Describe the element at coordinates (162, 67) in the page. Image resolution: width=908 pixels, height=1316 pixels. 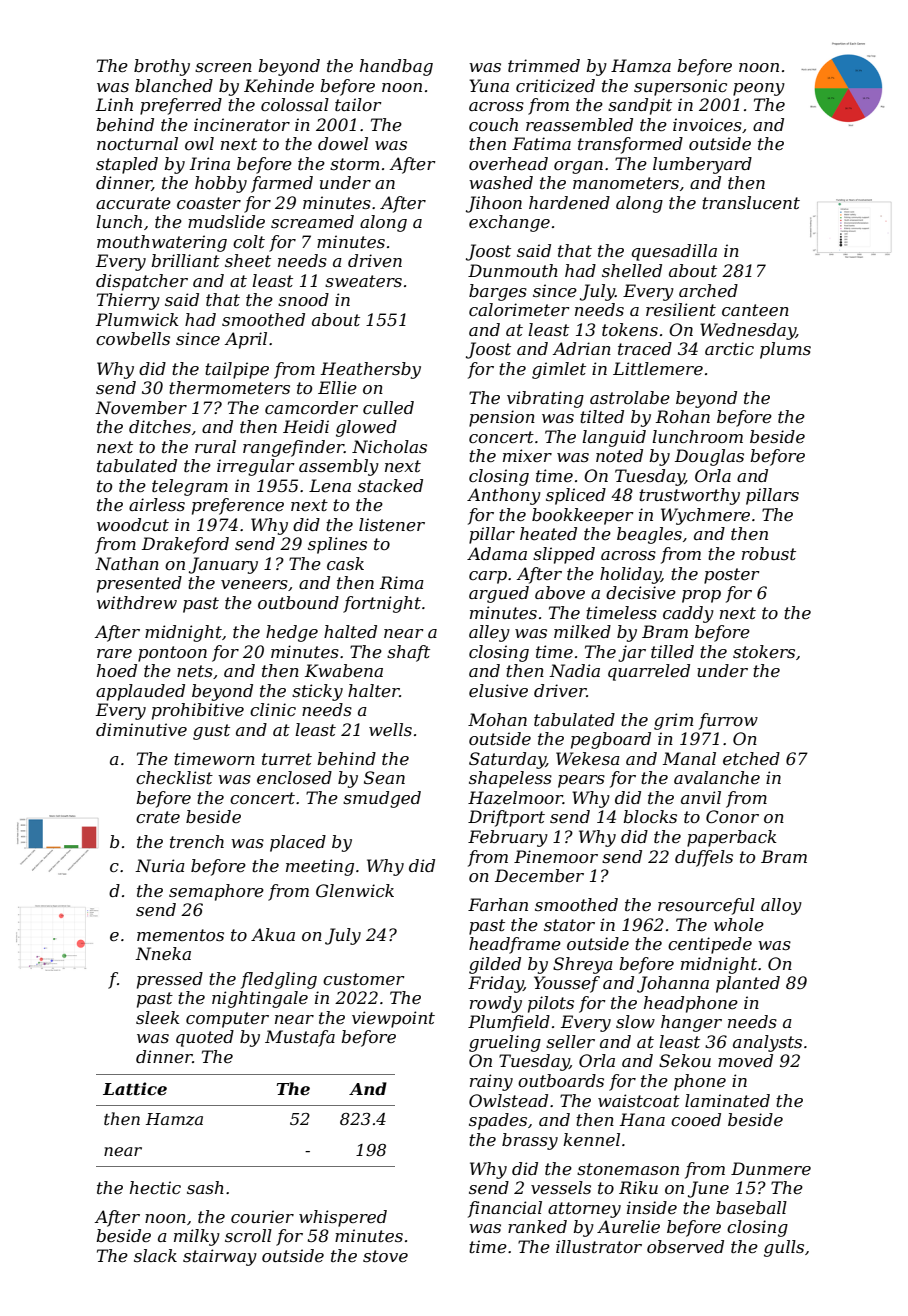
I see `brothy` at that location.
